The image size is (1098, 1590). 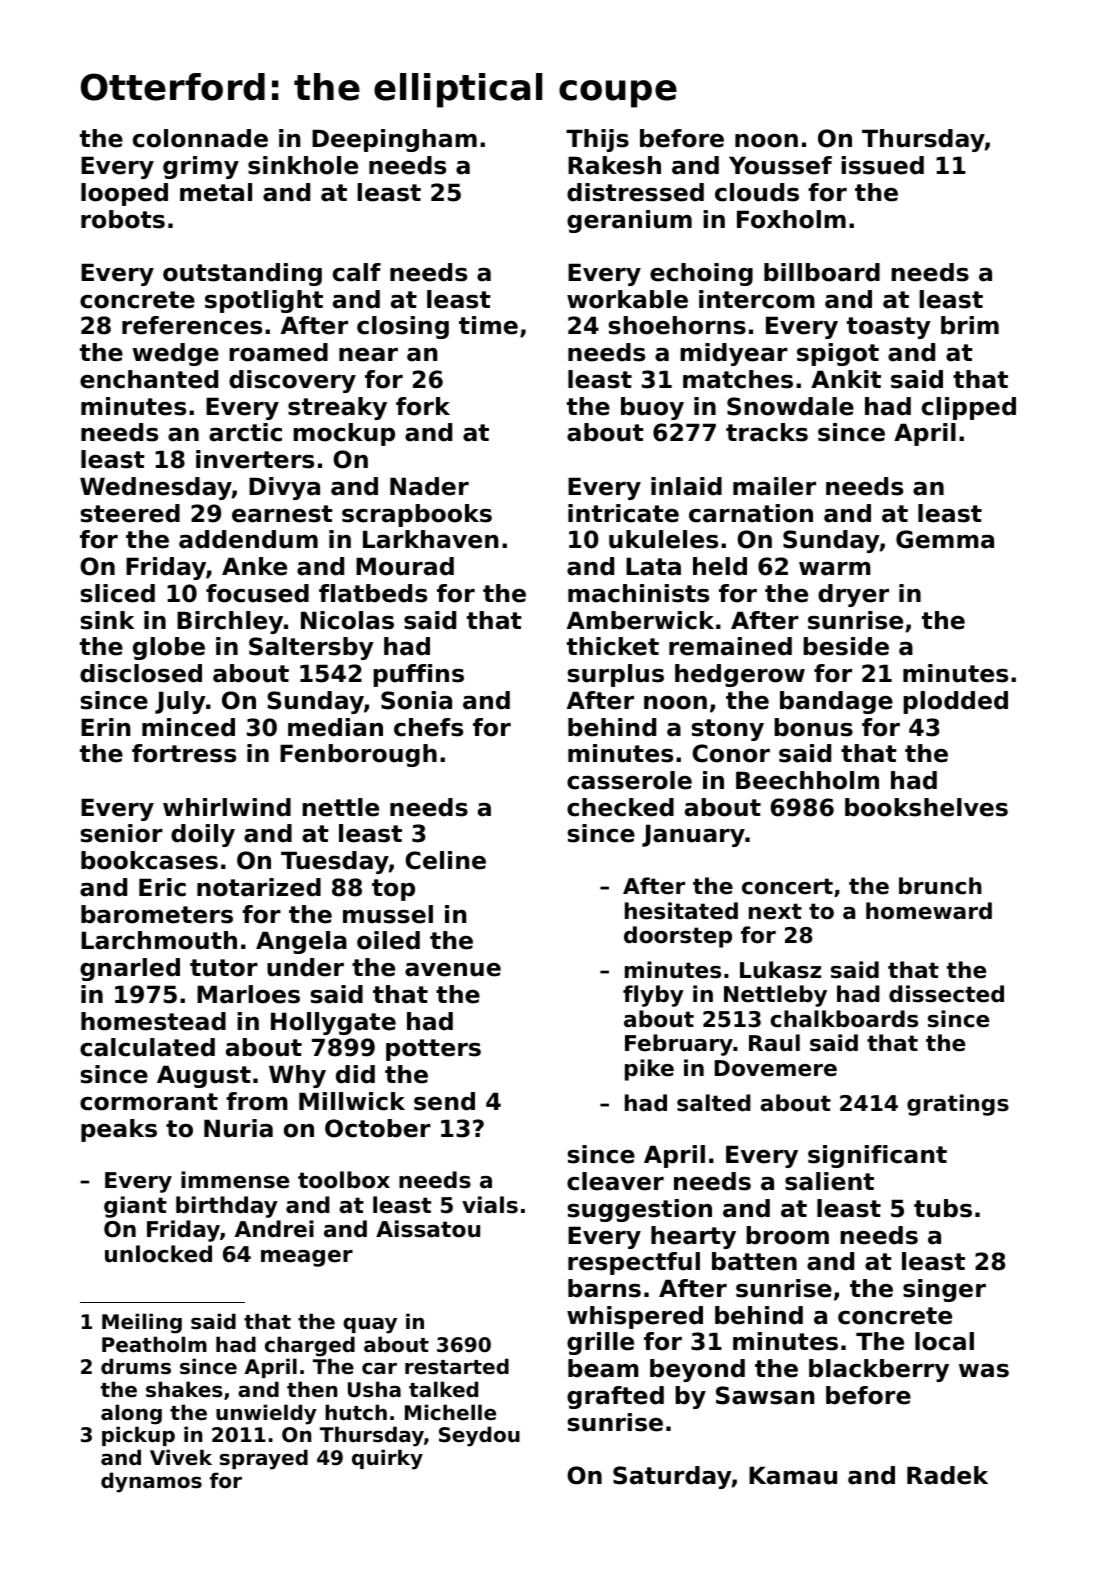 I want to click on Thijs, so click(x=597, y=140).
